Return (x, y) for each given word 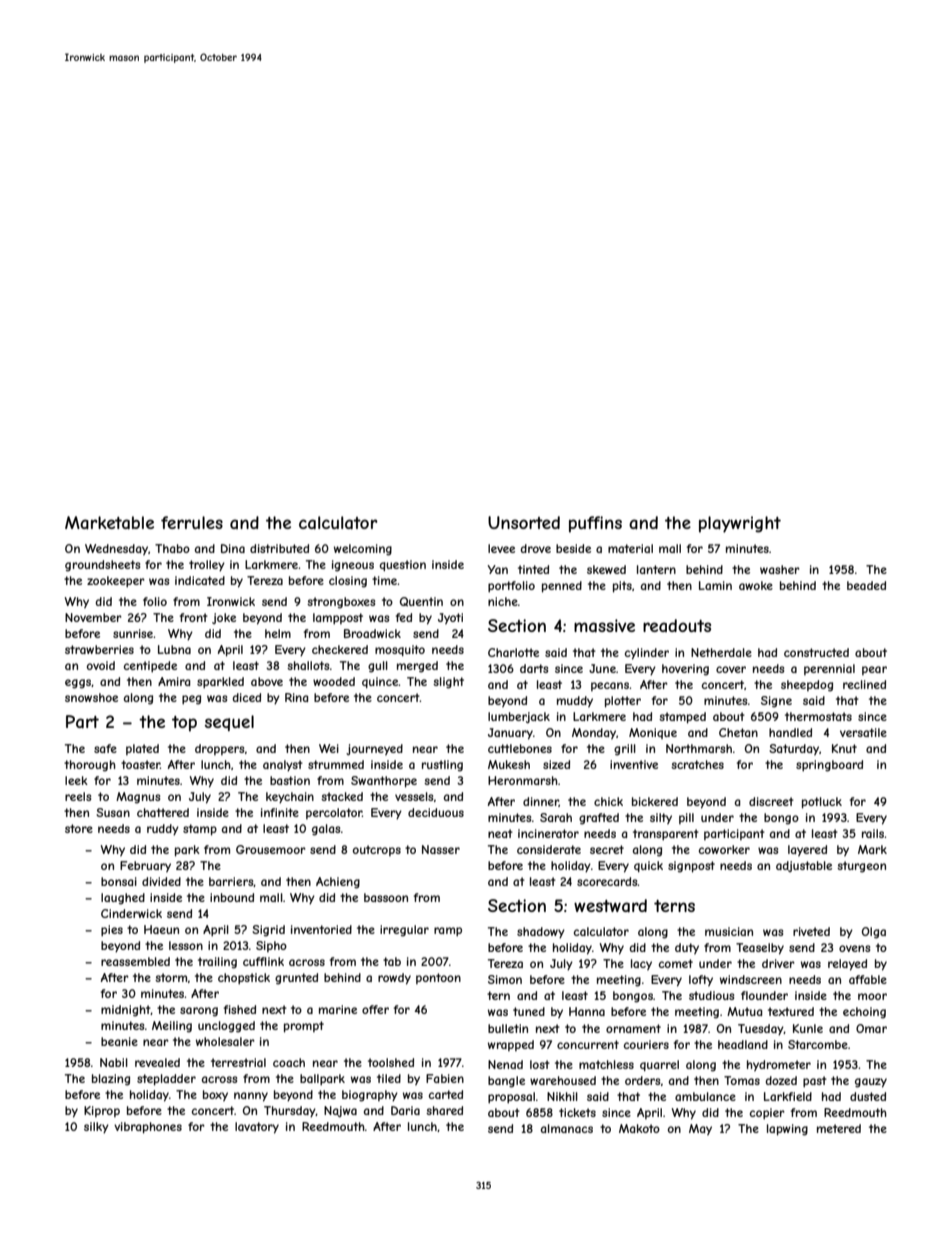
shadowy (541, 933)
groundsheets (102, 566)
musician (729, 931)
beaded (866, 585)
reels (78, 796)
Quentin (421, 601)
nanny (251, 1097)
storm (171, 977)
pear (874, 670)
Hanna (587, 1011)
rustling (442, 766)
